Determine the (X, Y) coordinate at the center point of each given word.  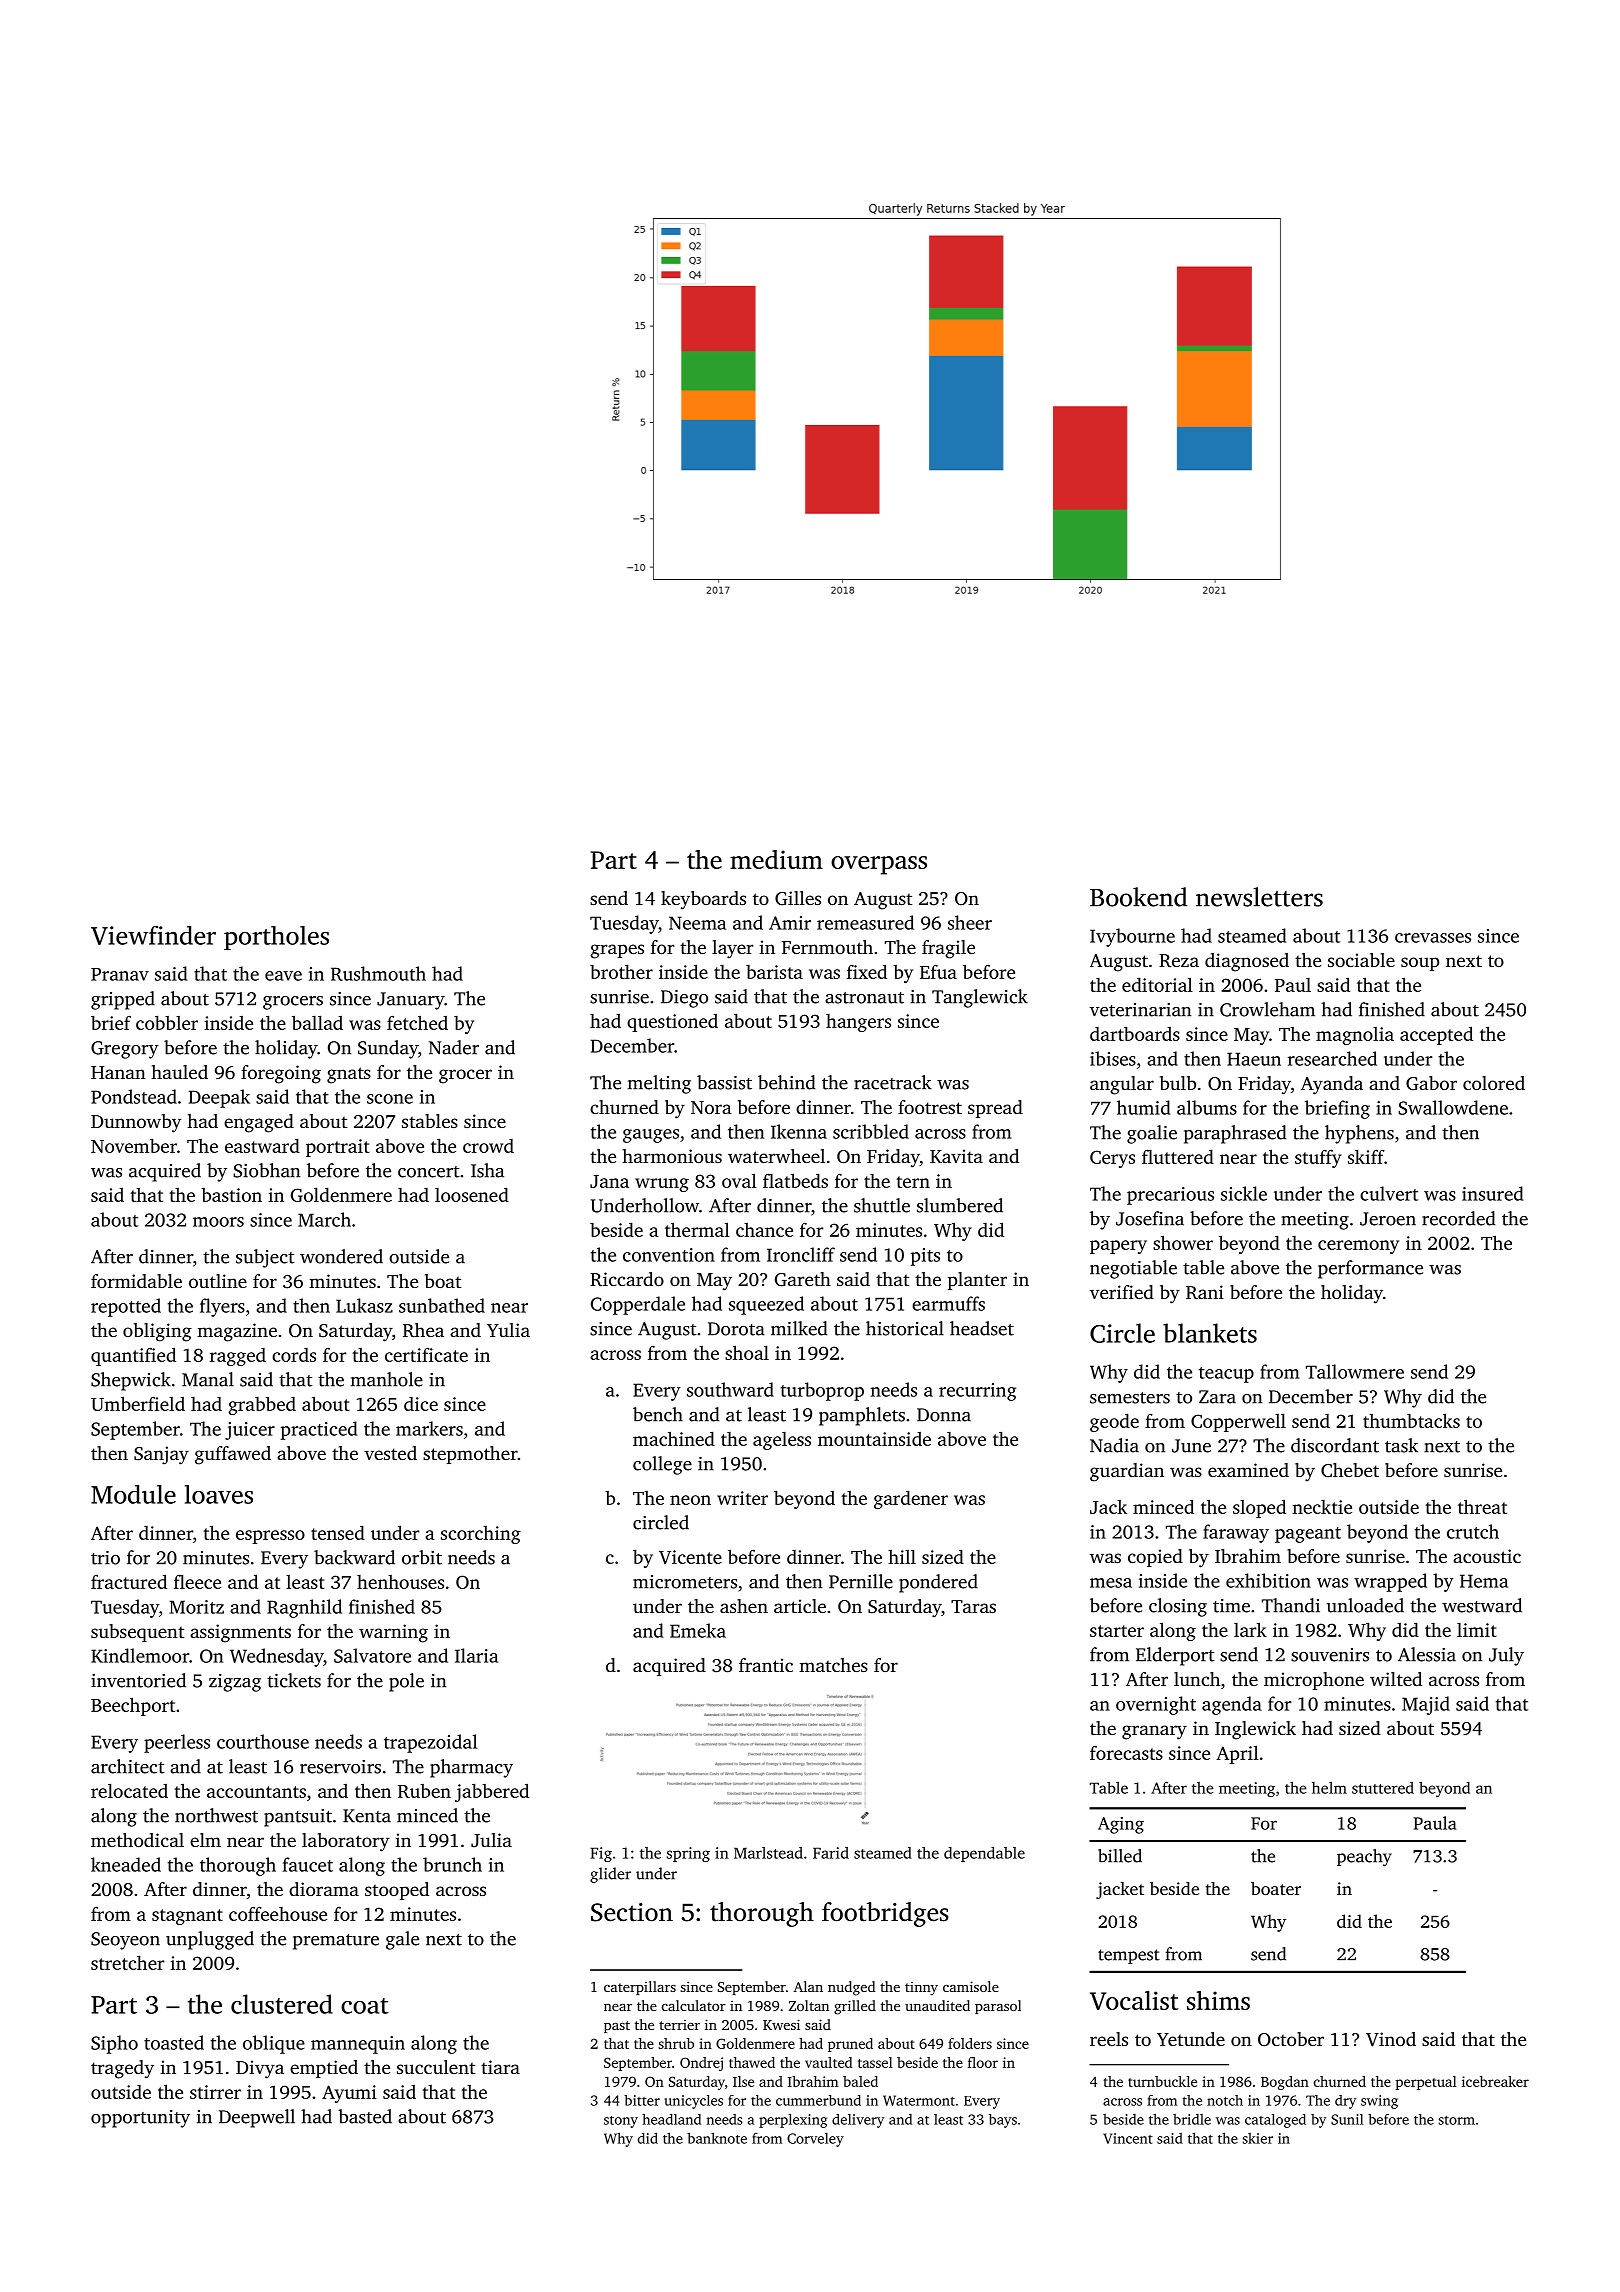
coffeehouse (278, 1913)
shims (1218, 2000)
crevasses (1433, 938)
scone (390, 1099)
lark (1250, 1629)
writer (742, 1498)
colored (1494, 1083)
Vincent (1128, 2138)
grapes (617, 951)
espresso (270, 1537)
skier (1257, 2138)
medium (776, 859)
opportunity (140, 2119)
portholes (276, 938)
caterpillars (640, 1988)
